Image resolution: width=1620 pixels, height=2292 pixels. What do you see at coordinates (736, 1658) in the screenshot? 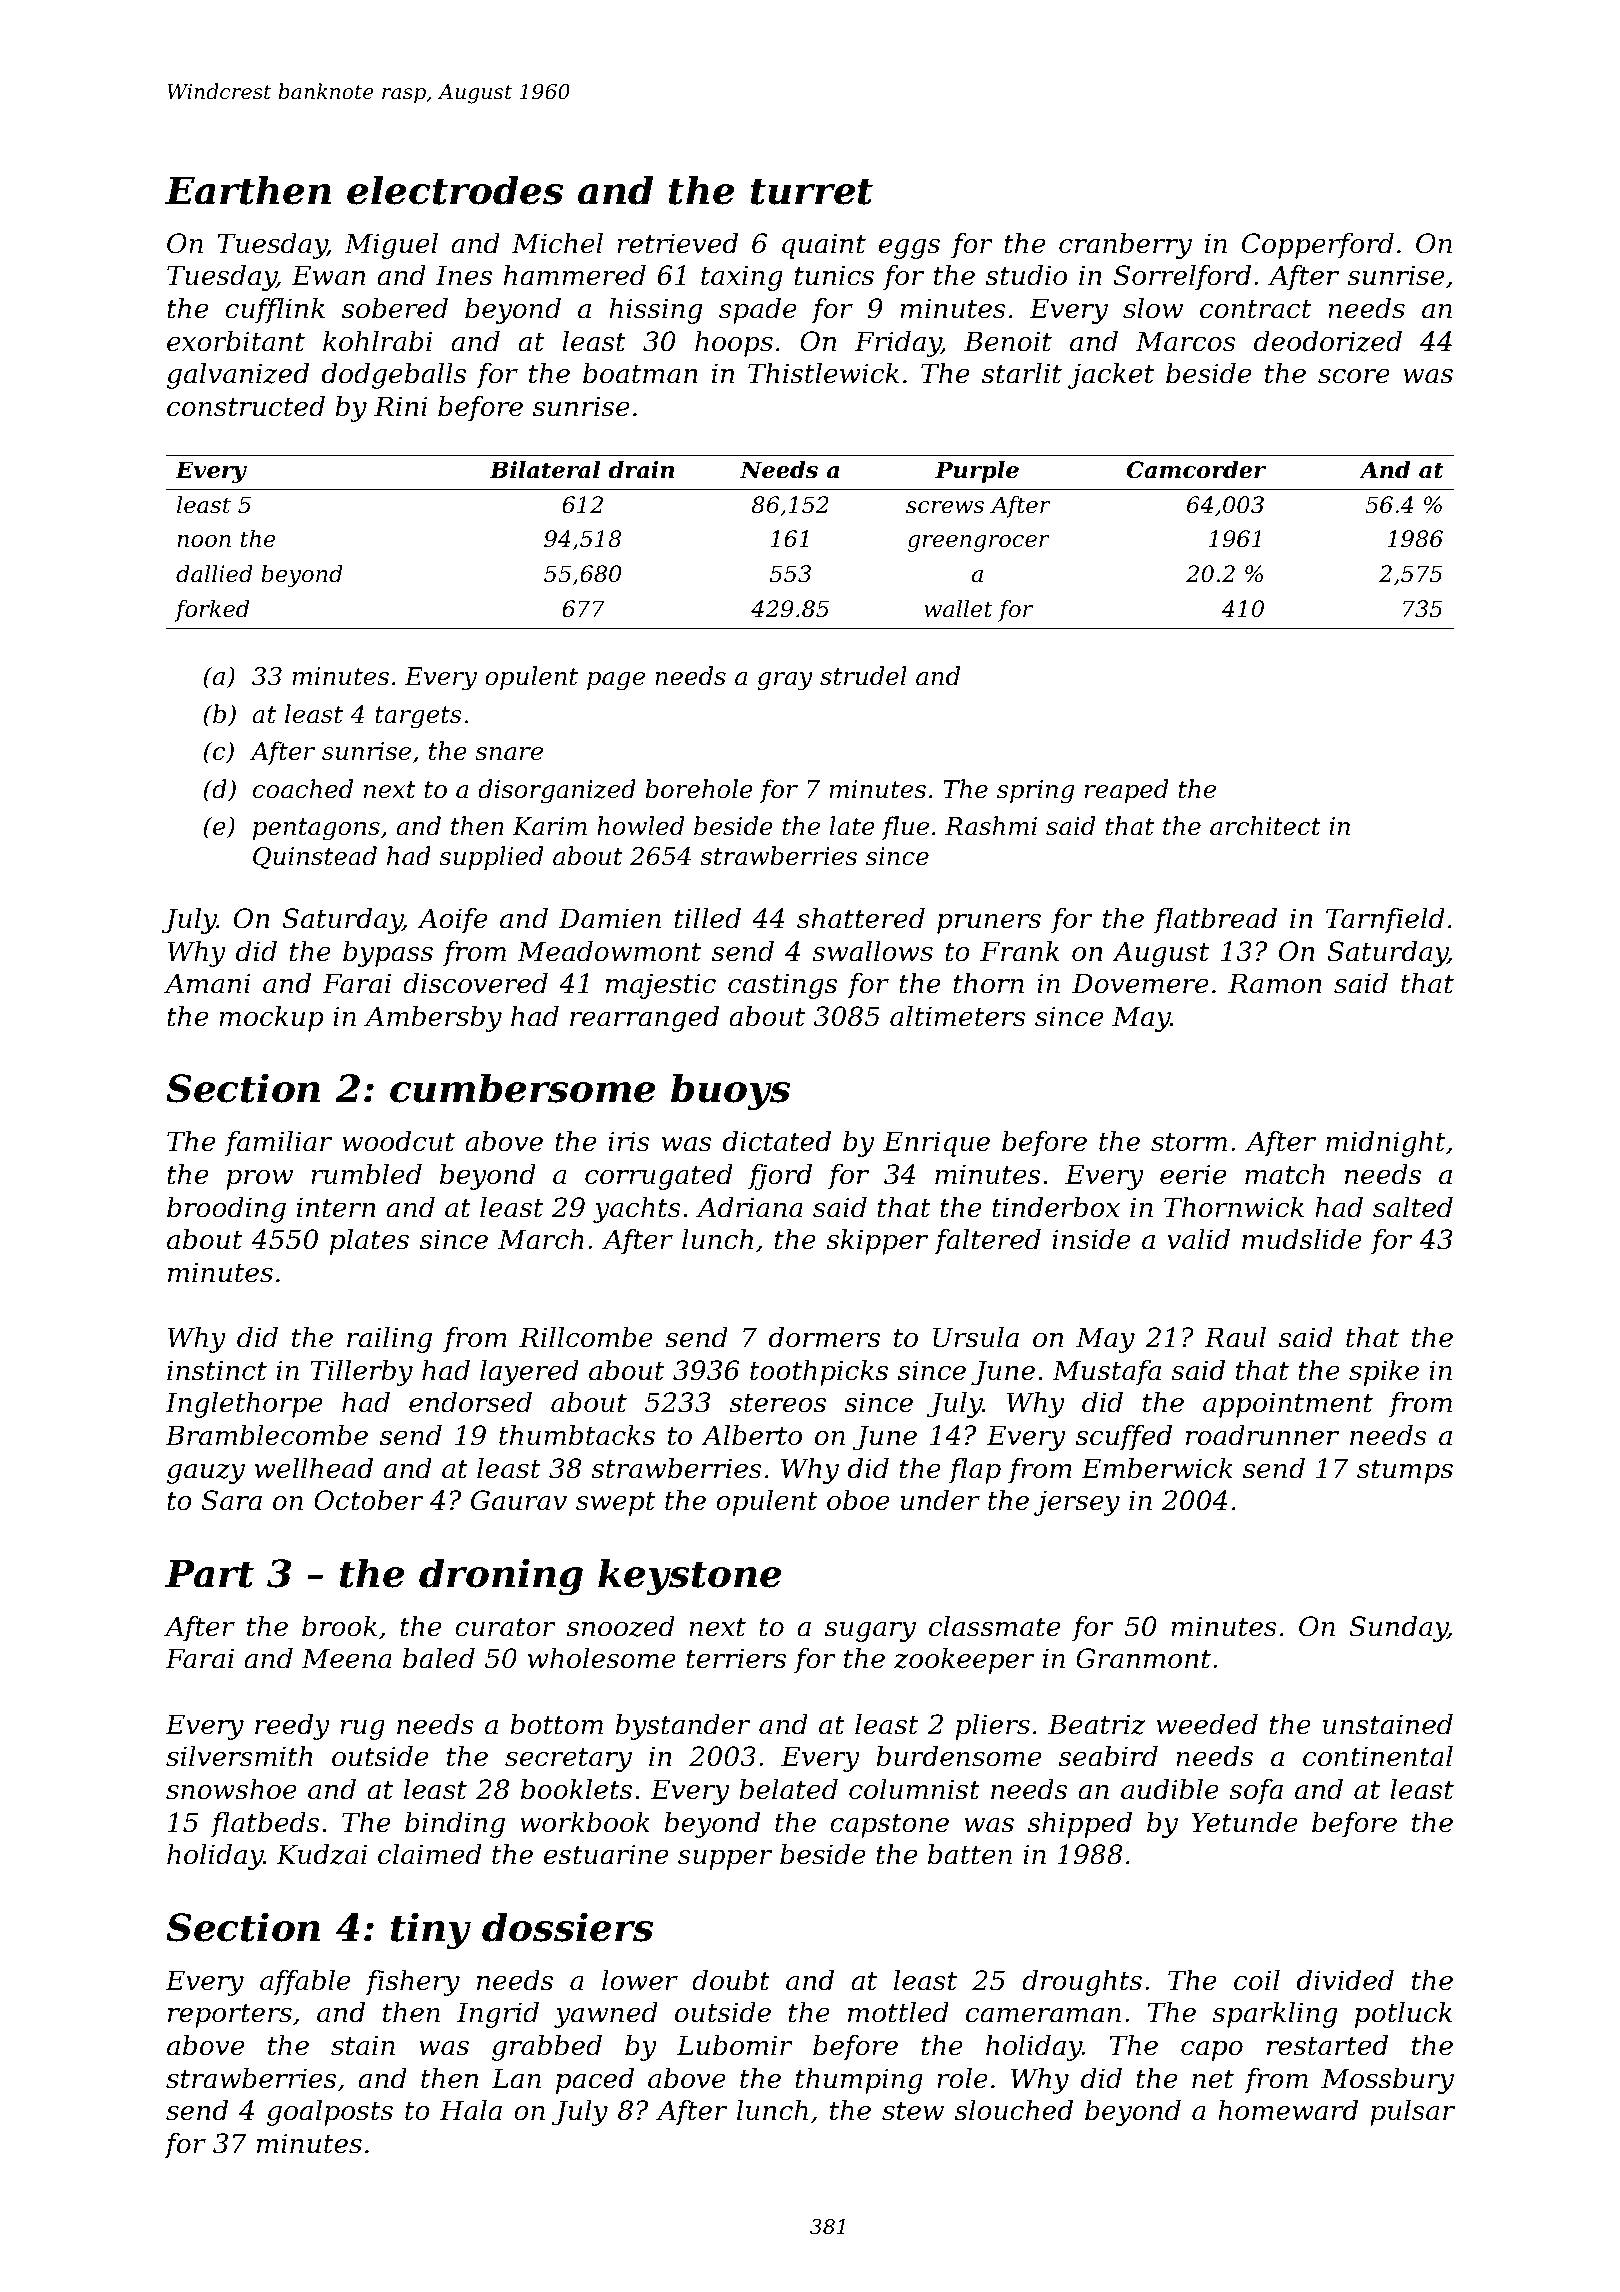
I see `terriers` at bounding box center [736, 1658].
